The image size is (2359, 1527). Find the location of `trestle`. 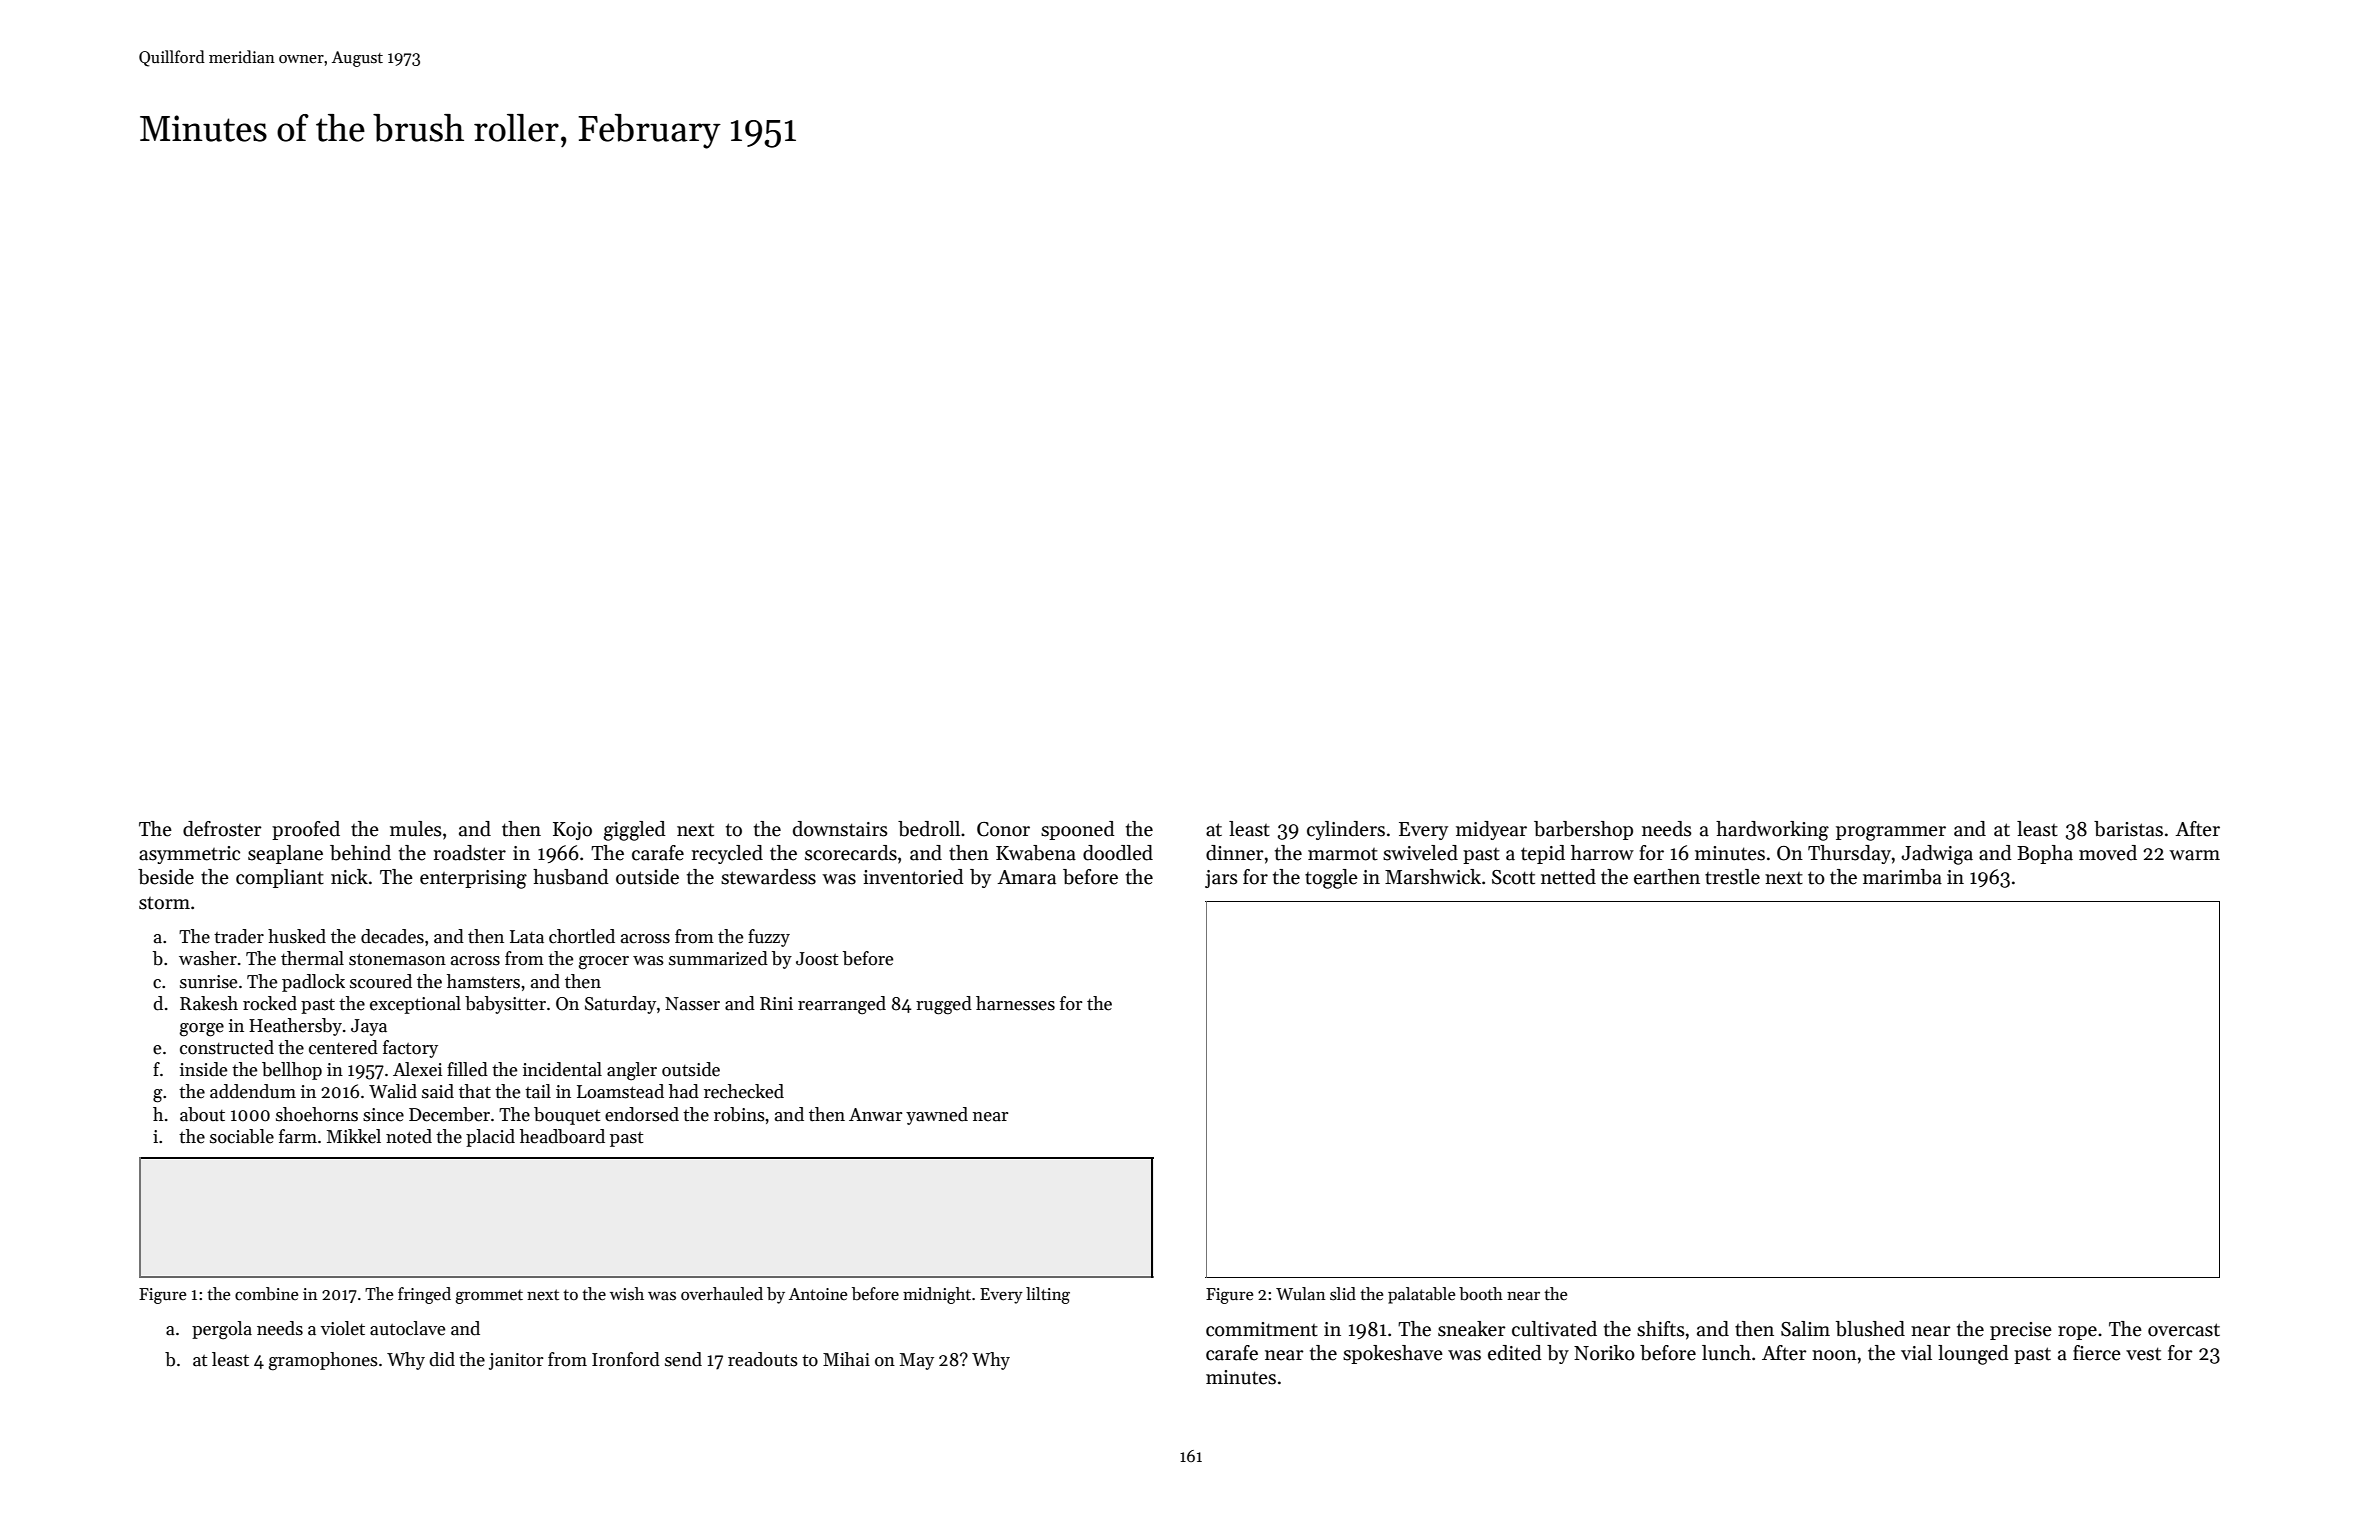

trestle is located at coordinates (1732, 877).
